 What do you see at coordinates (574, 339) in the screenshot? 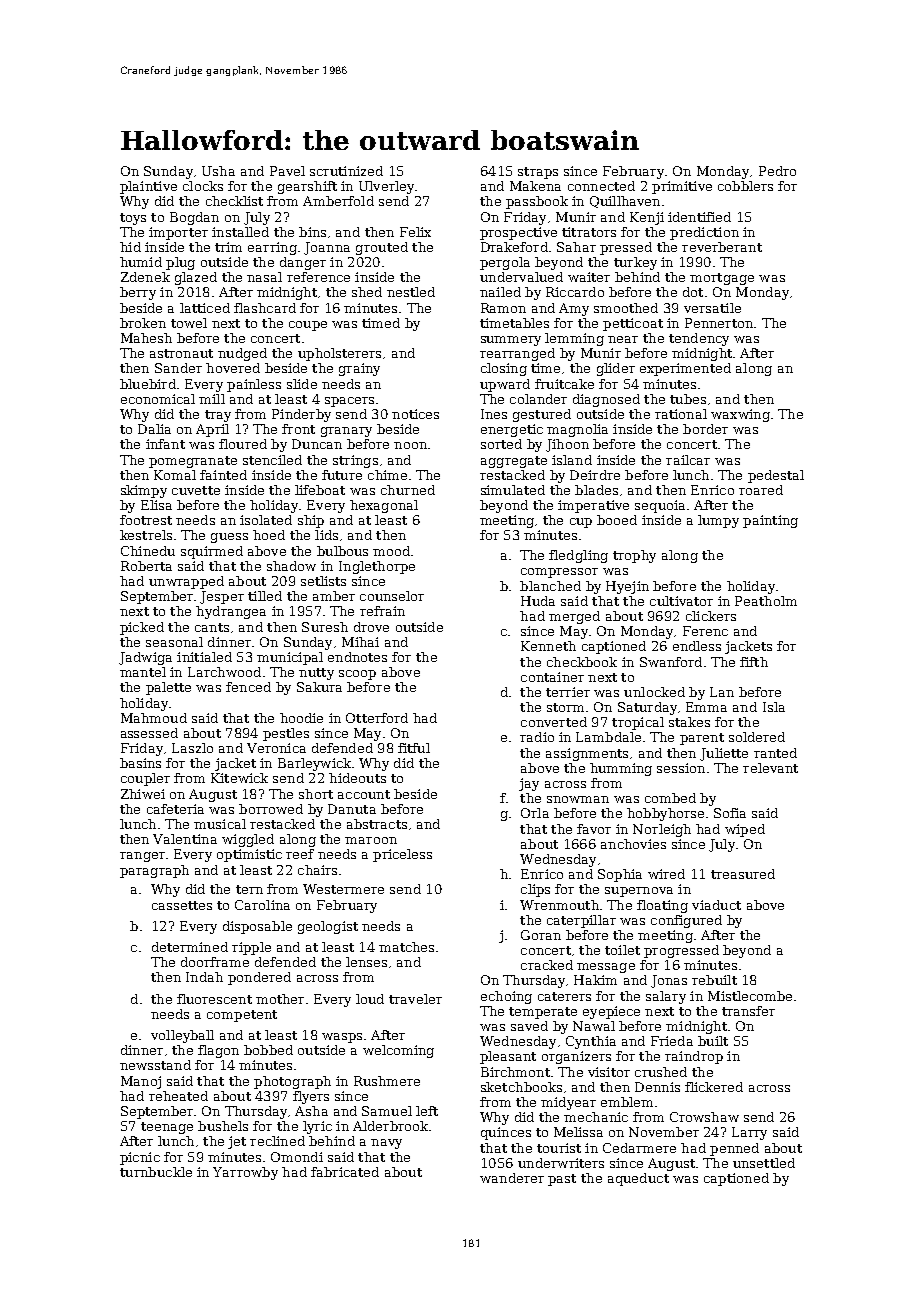
I see `lemming` at bounding box center [574, 339].
